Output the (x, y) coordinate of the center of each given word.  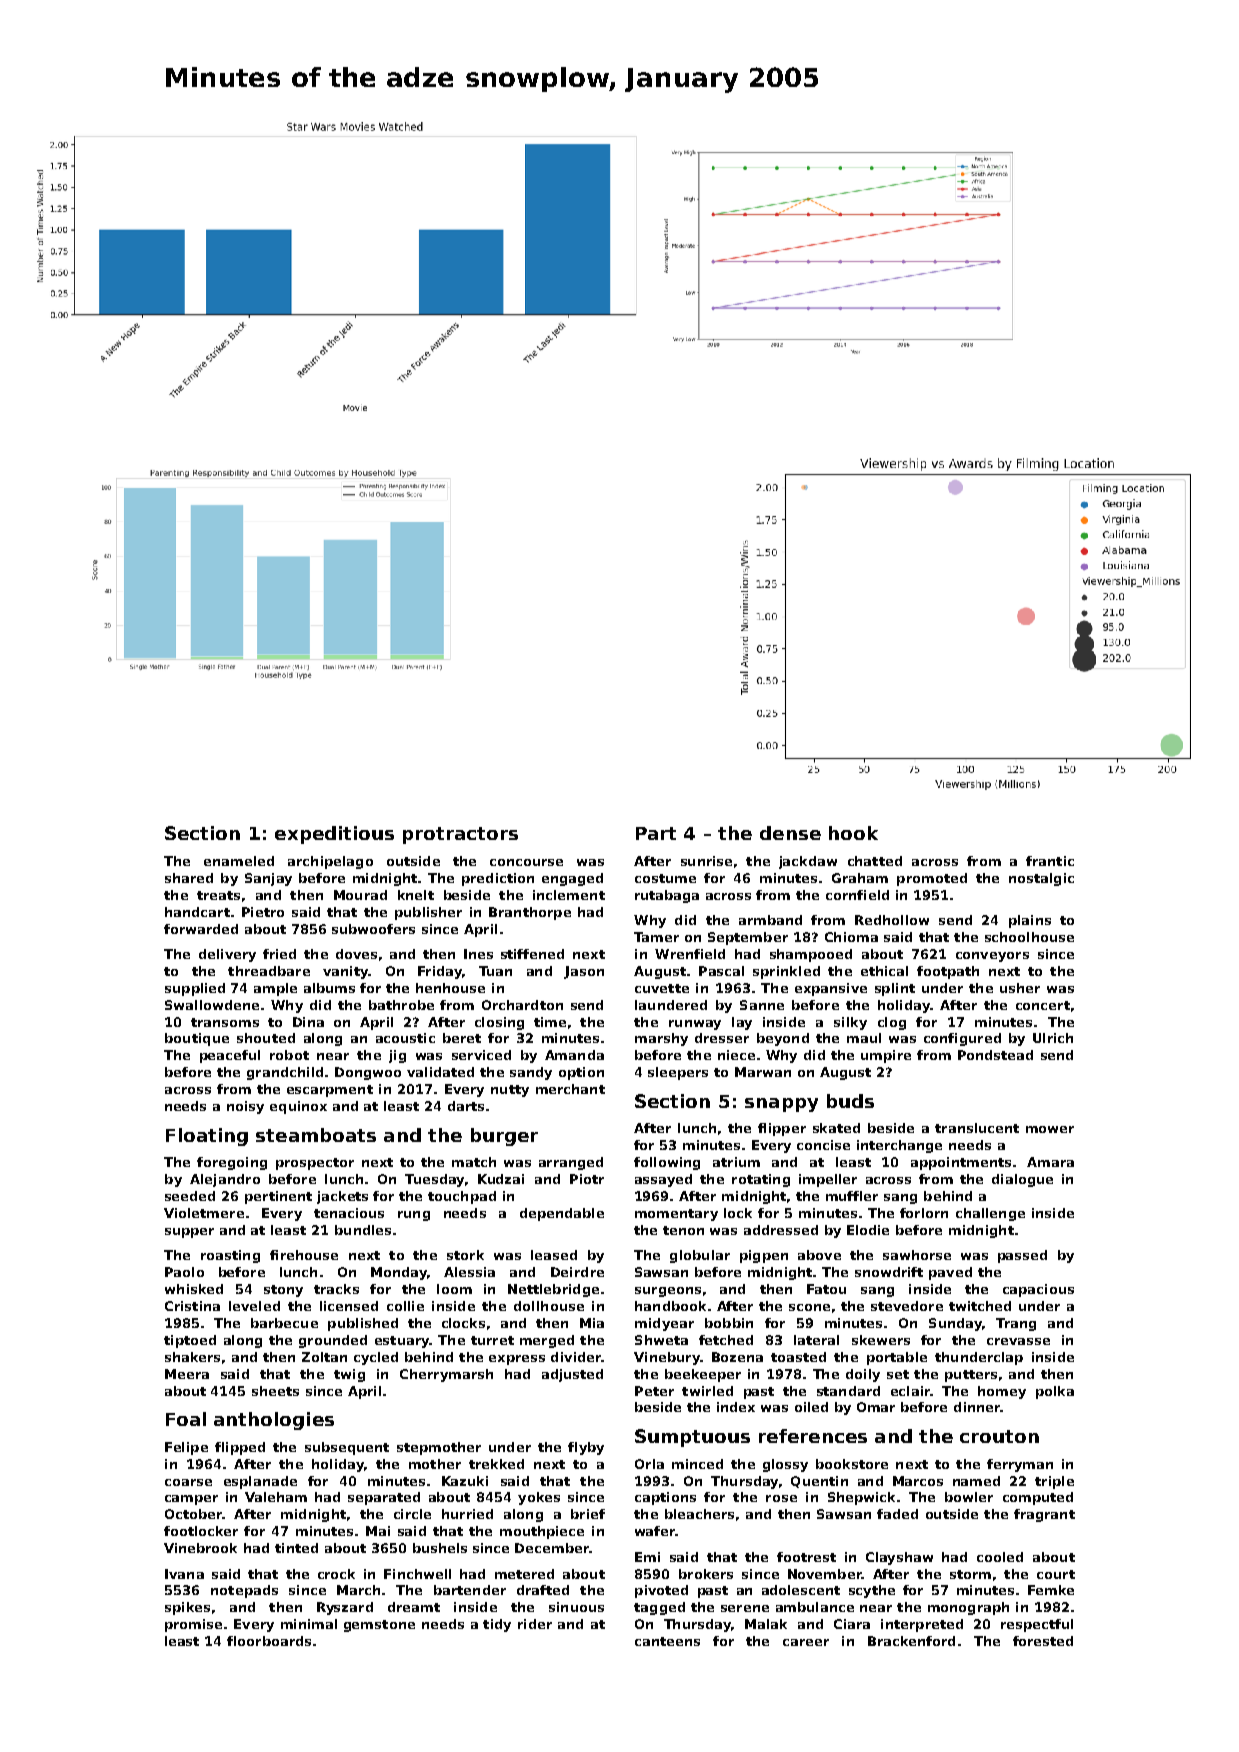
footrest (806, 1557)
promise (193, 1625)
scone (809, 1307)
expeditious (334, 835)
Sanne (762, 1005)
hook (853, 833)
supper (189, 1233)
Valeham (276, 1497)
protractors (460, 835)
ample (275, 989)
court (1056, 1574)
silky (850, 1023)
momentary (676, 1215)
